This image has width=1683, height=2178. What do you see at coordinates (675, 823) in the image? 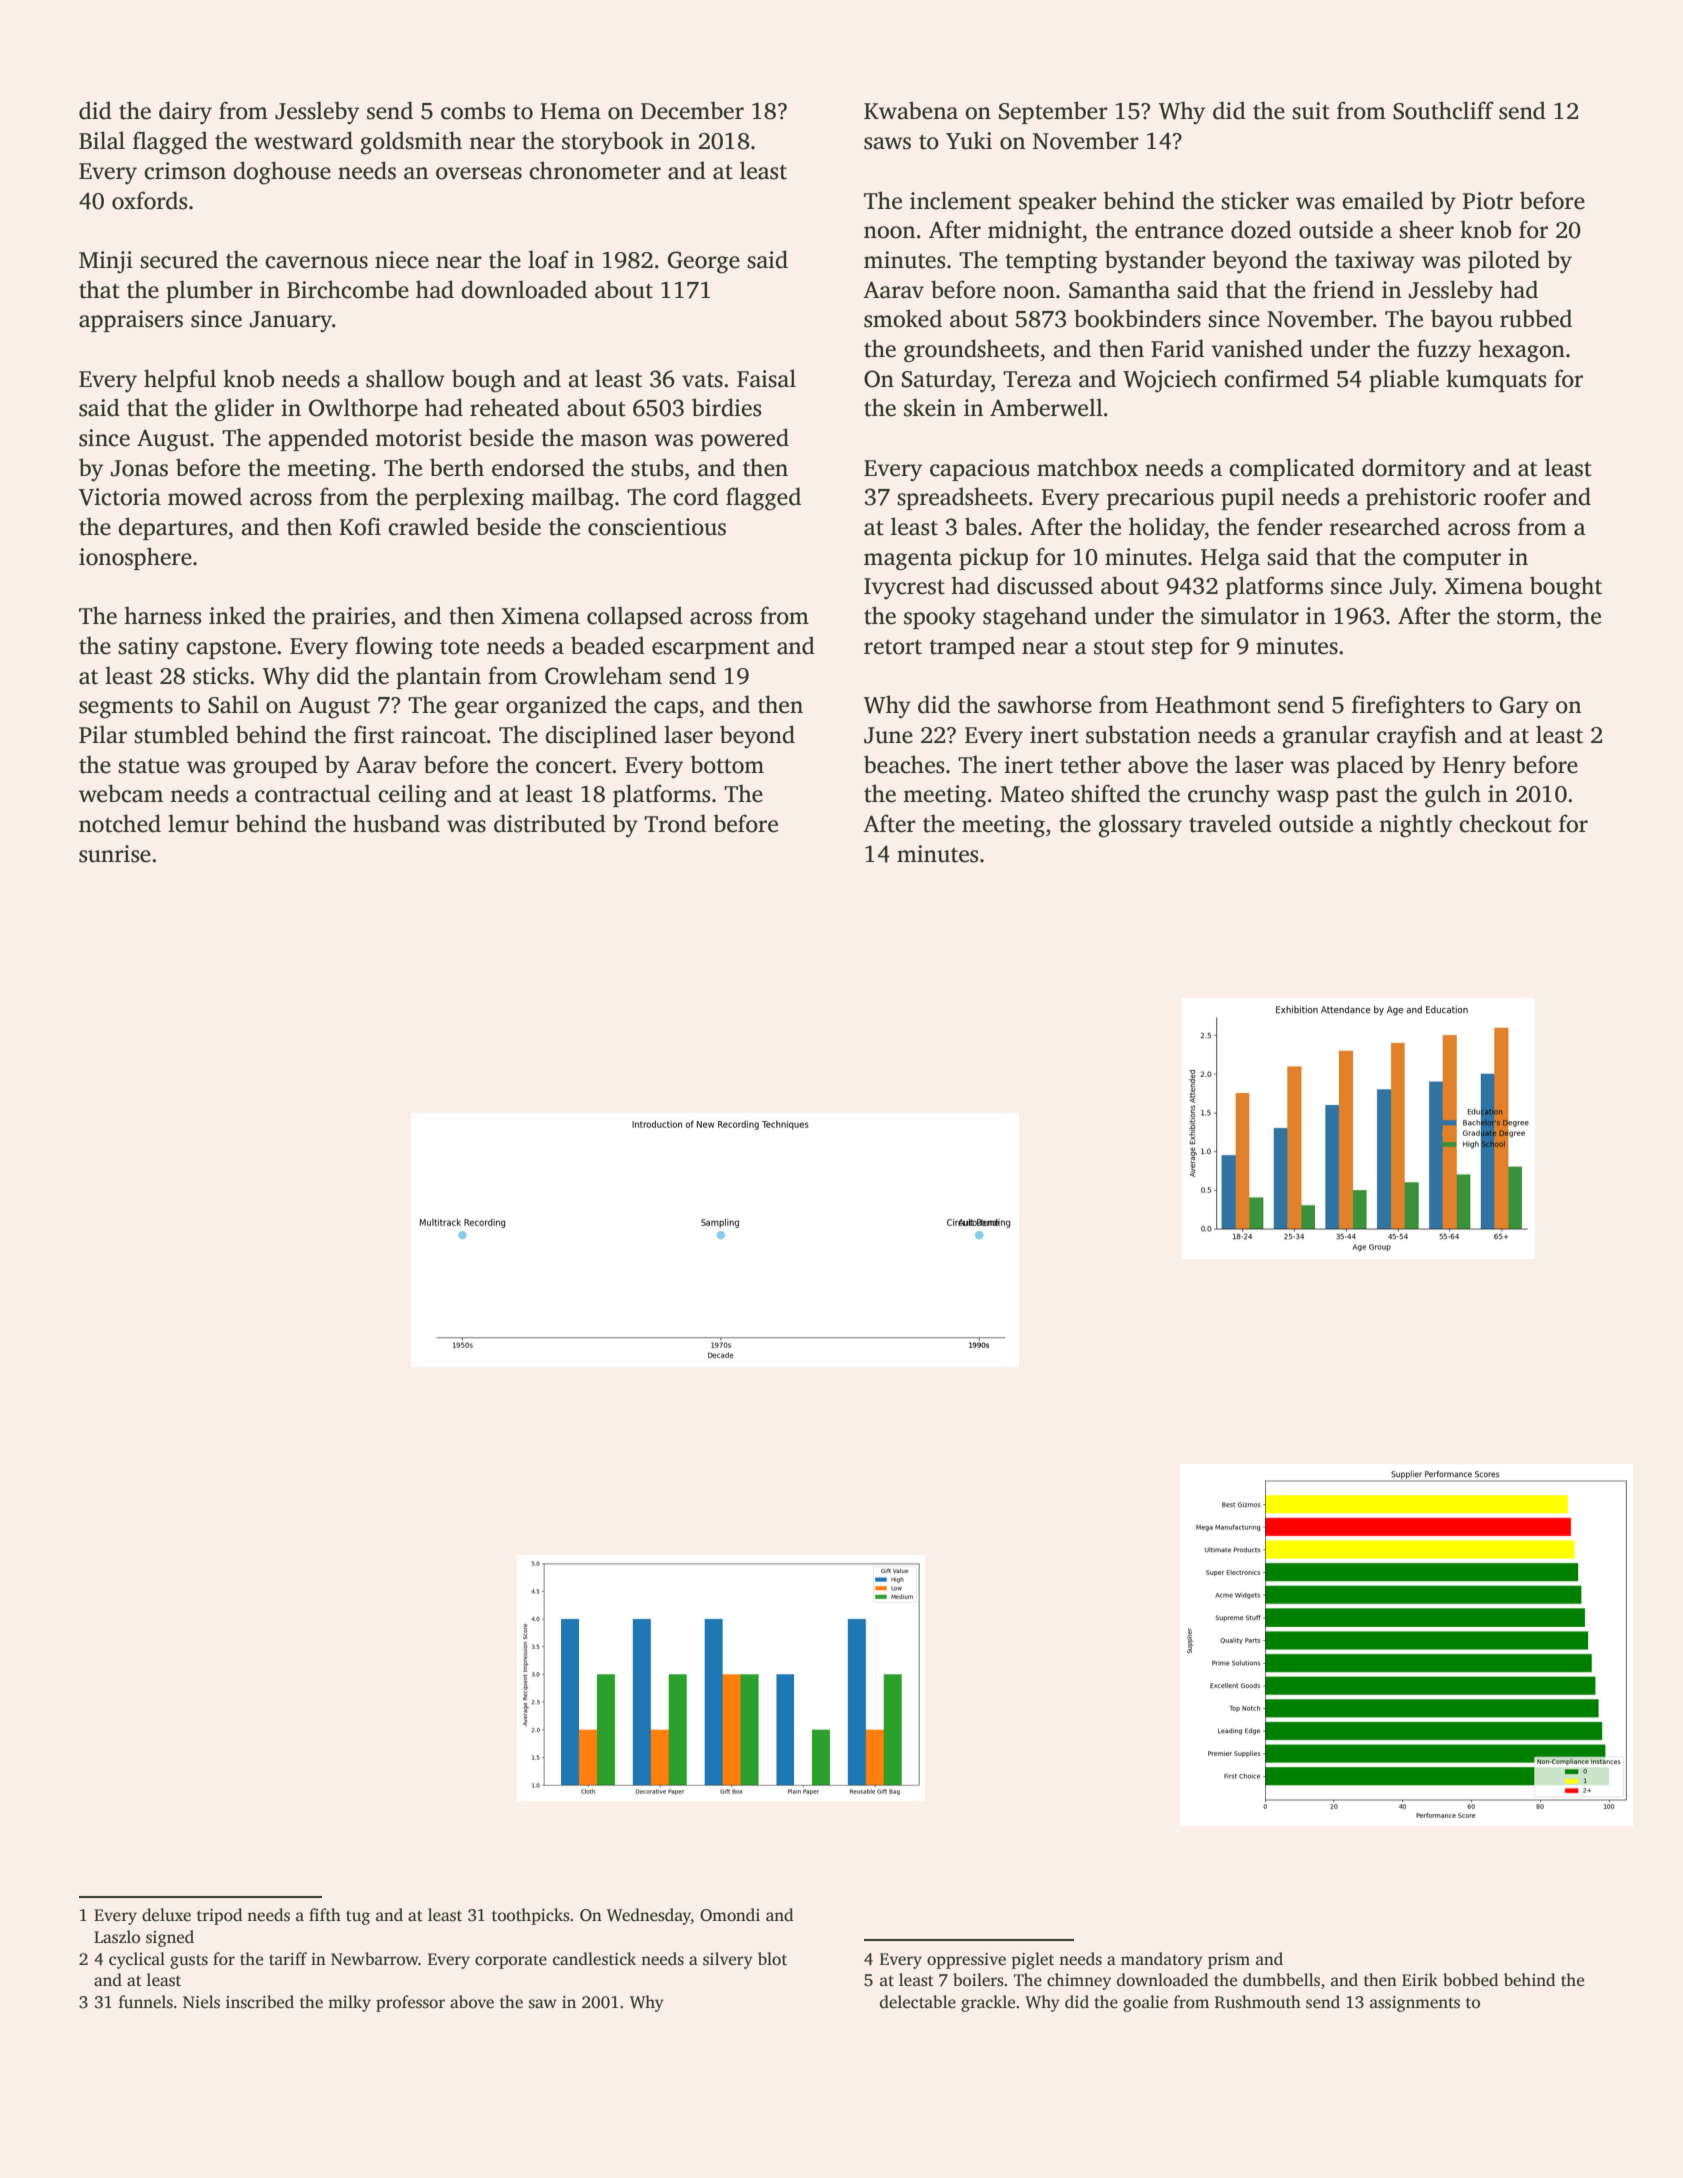
I see `Trond` at bounding box center [675, 823].
